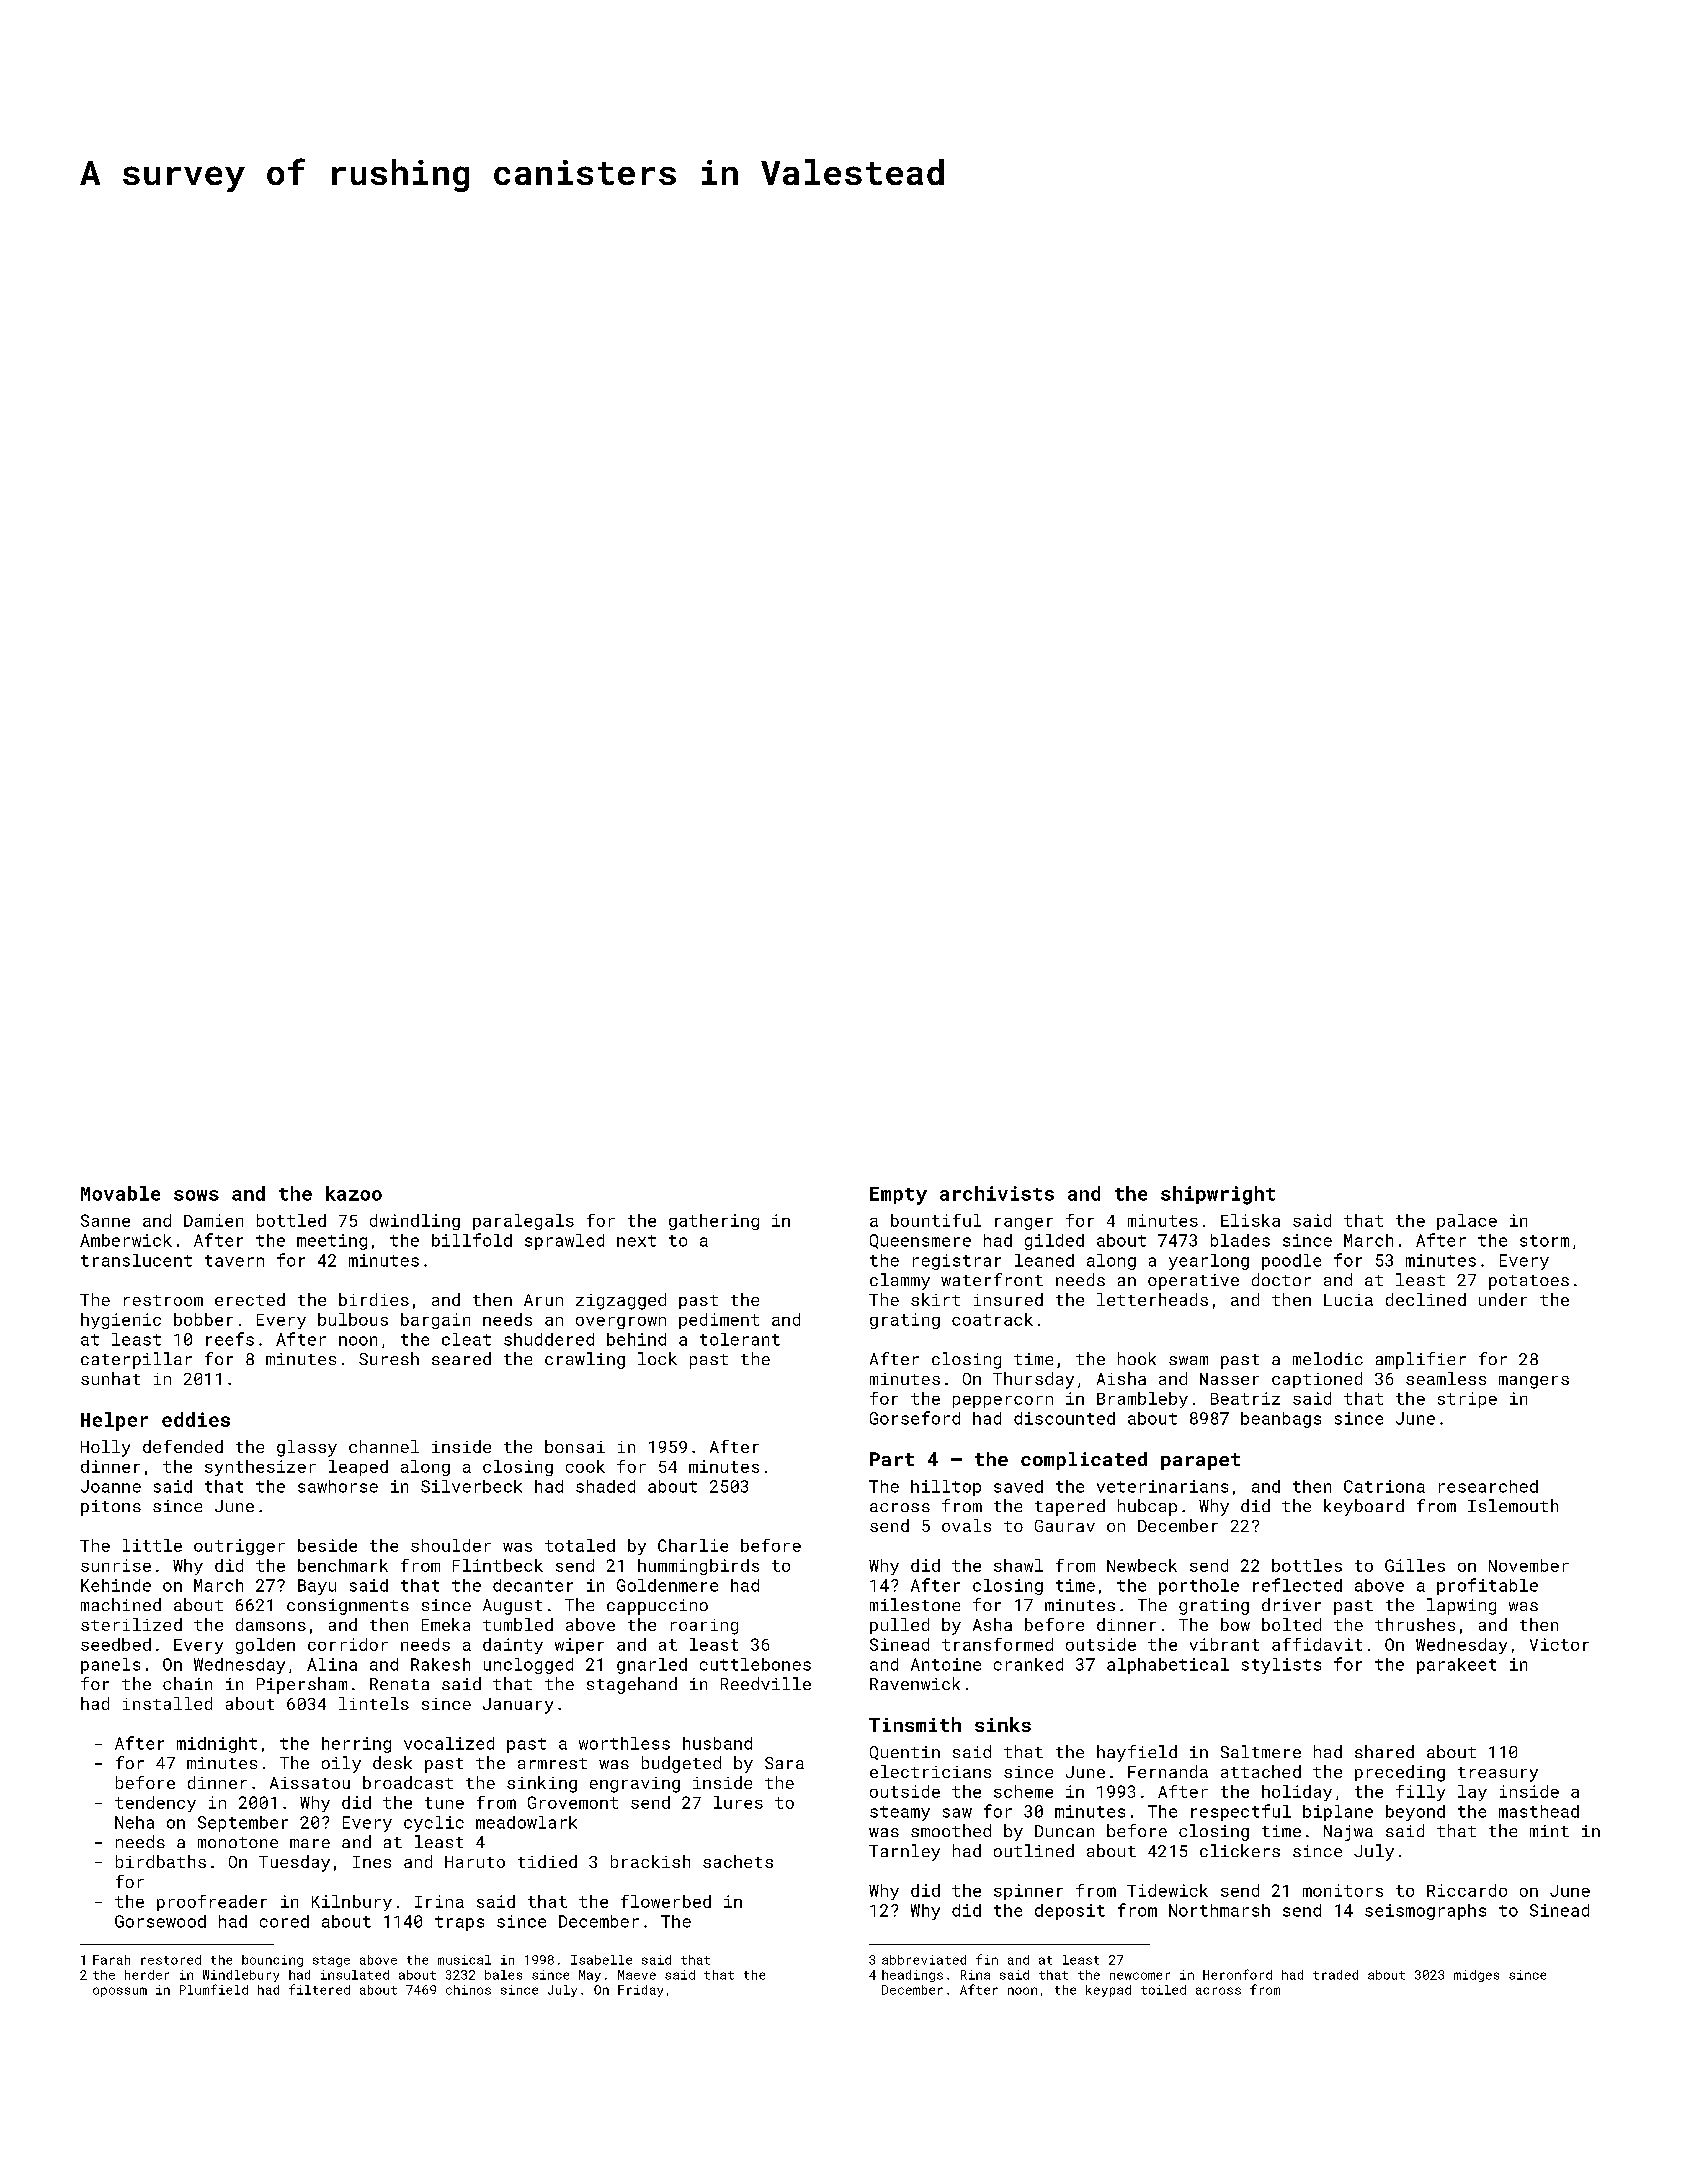  I want to click on caterpillar, so click(136, 1360).
